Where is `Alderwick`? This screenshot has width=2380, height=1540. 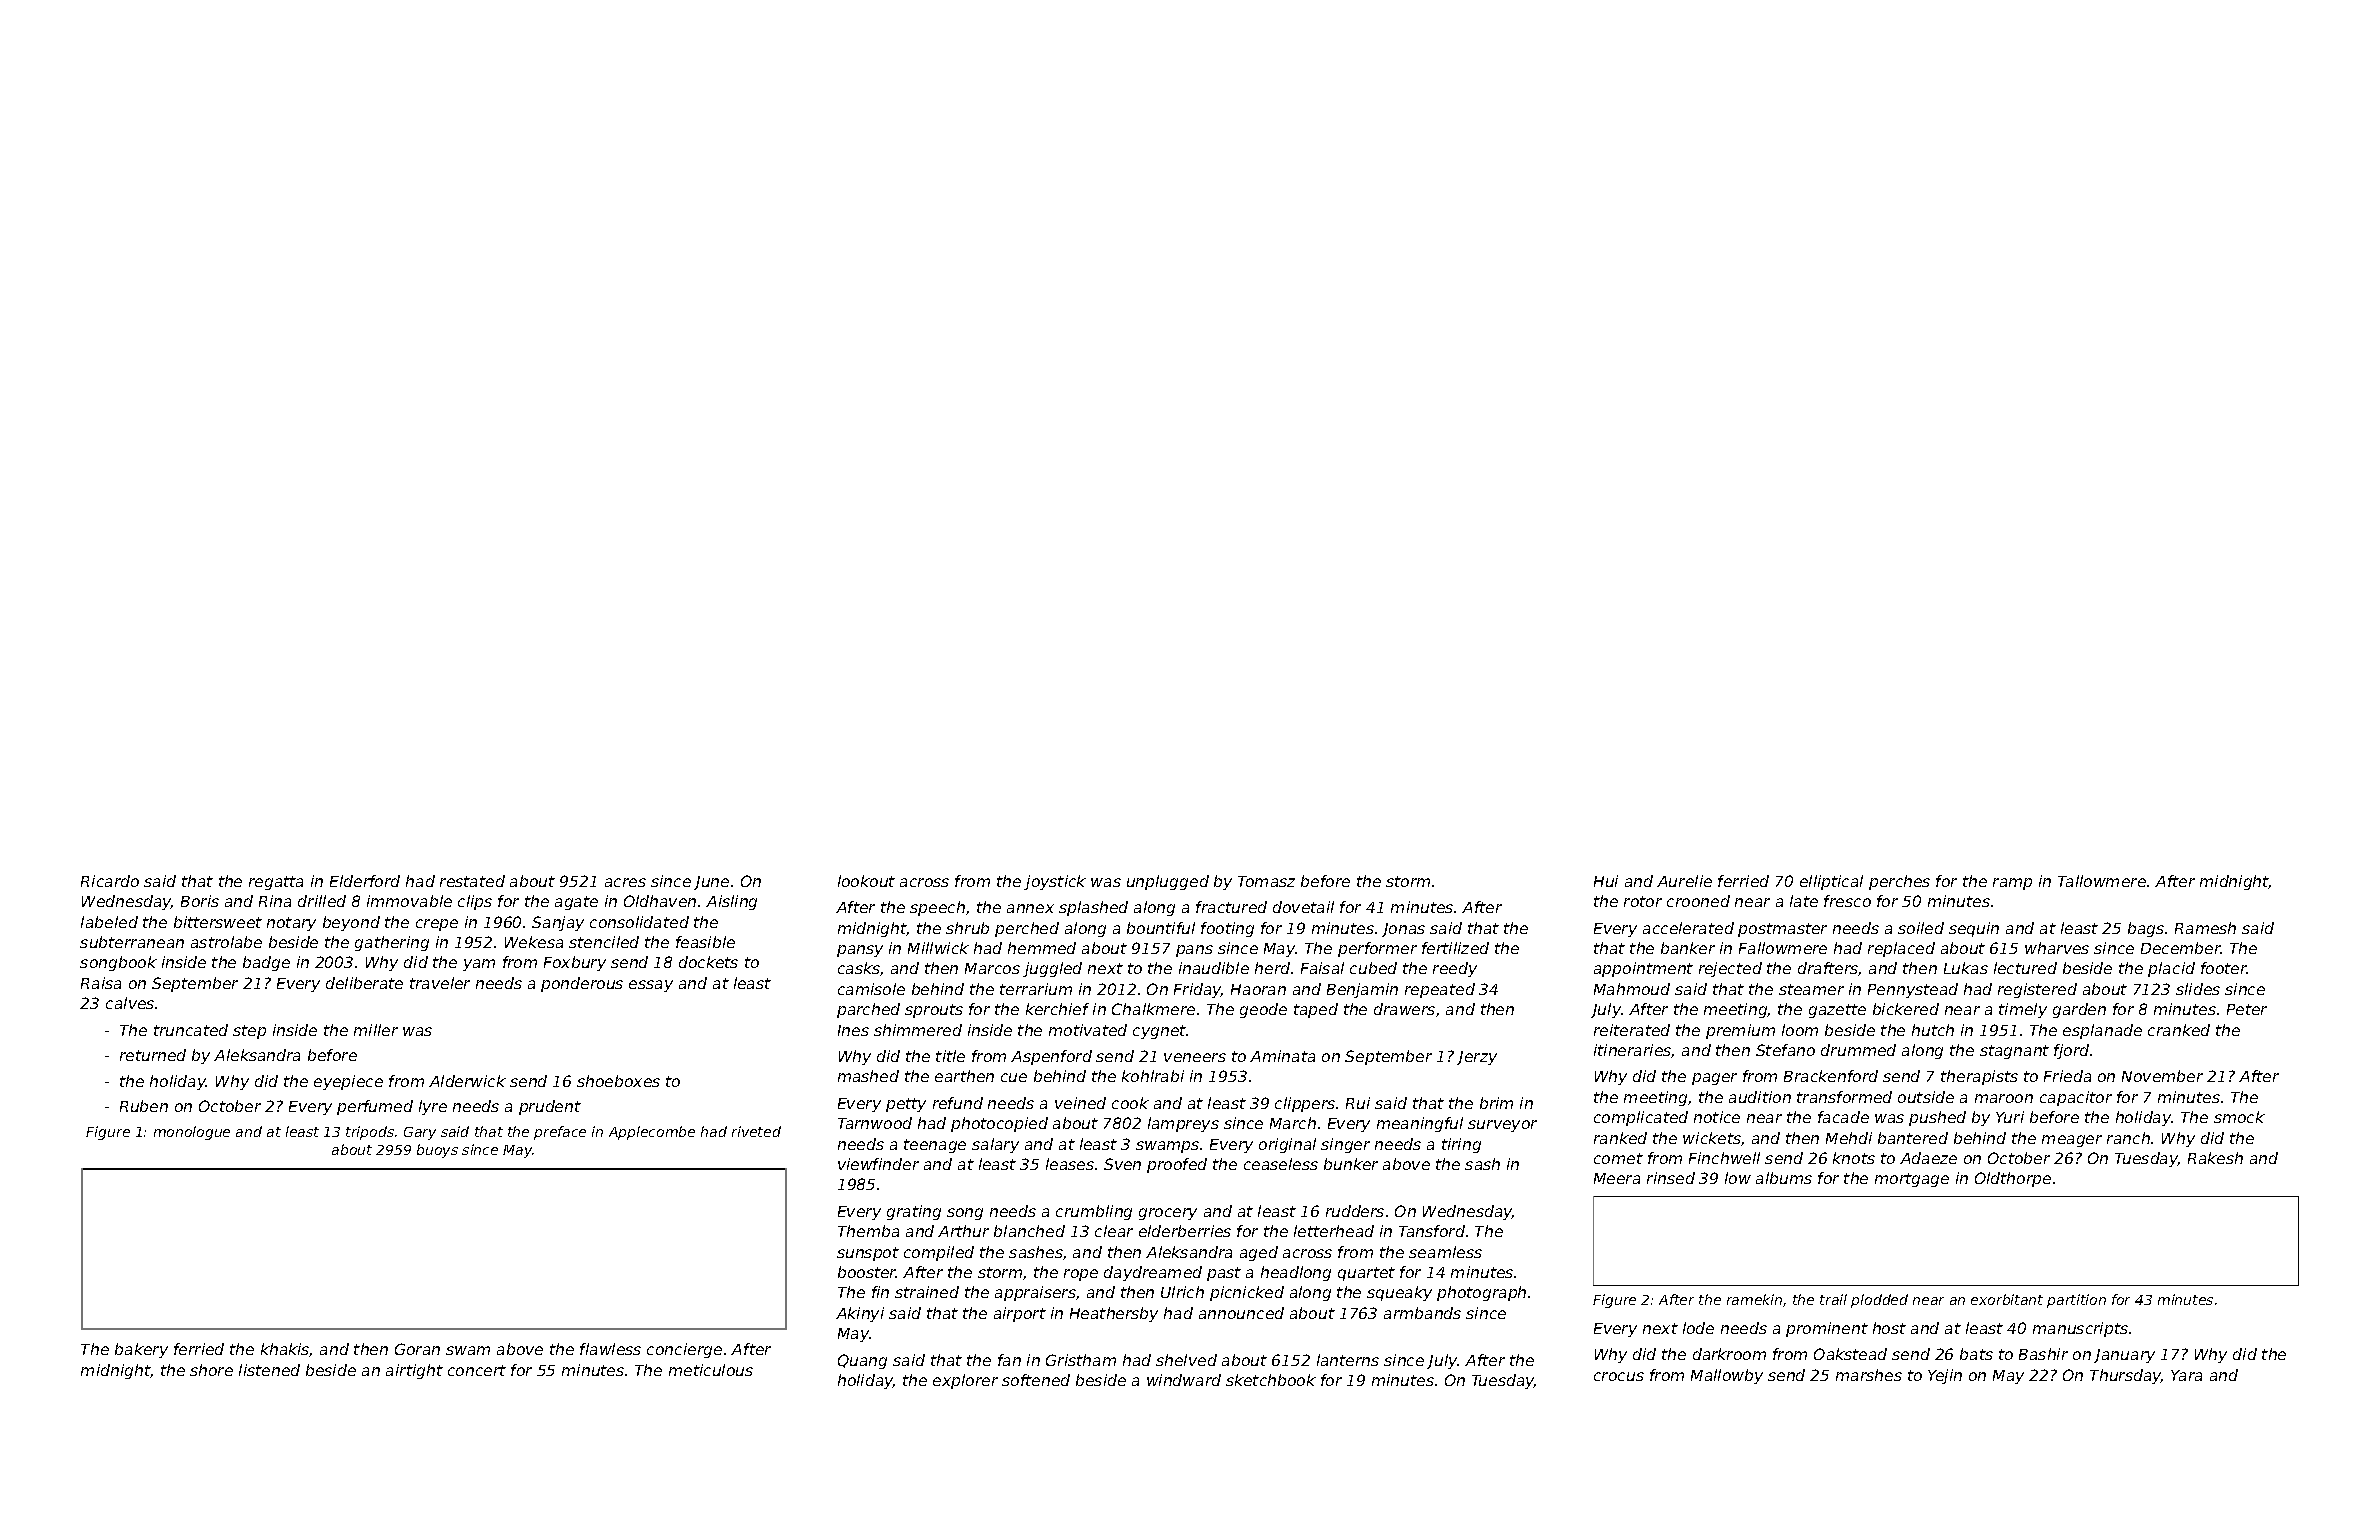
Alderwick is located at coordinates (467, 1081).
